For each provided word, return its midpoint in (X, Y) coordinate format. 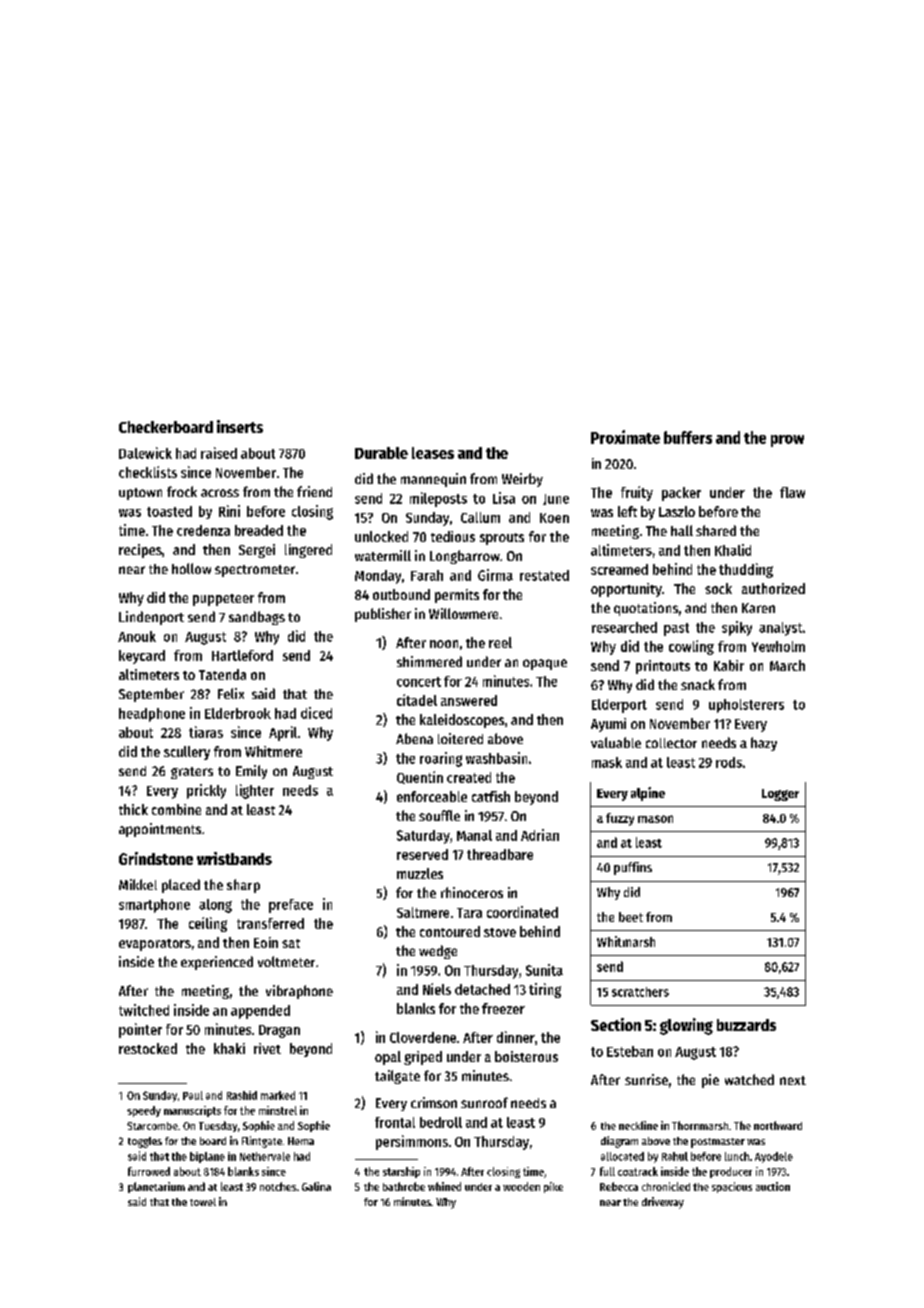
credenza (203, 530)
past (676, 629)
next (793, 1080)
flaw (792, 492)
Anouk (137, 636)
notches (278, 1186)
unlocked (381, 536)
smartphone (154, 906)
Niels (437, 989)
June (556, 499)
